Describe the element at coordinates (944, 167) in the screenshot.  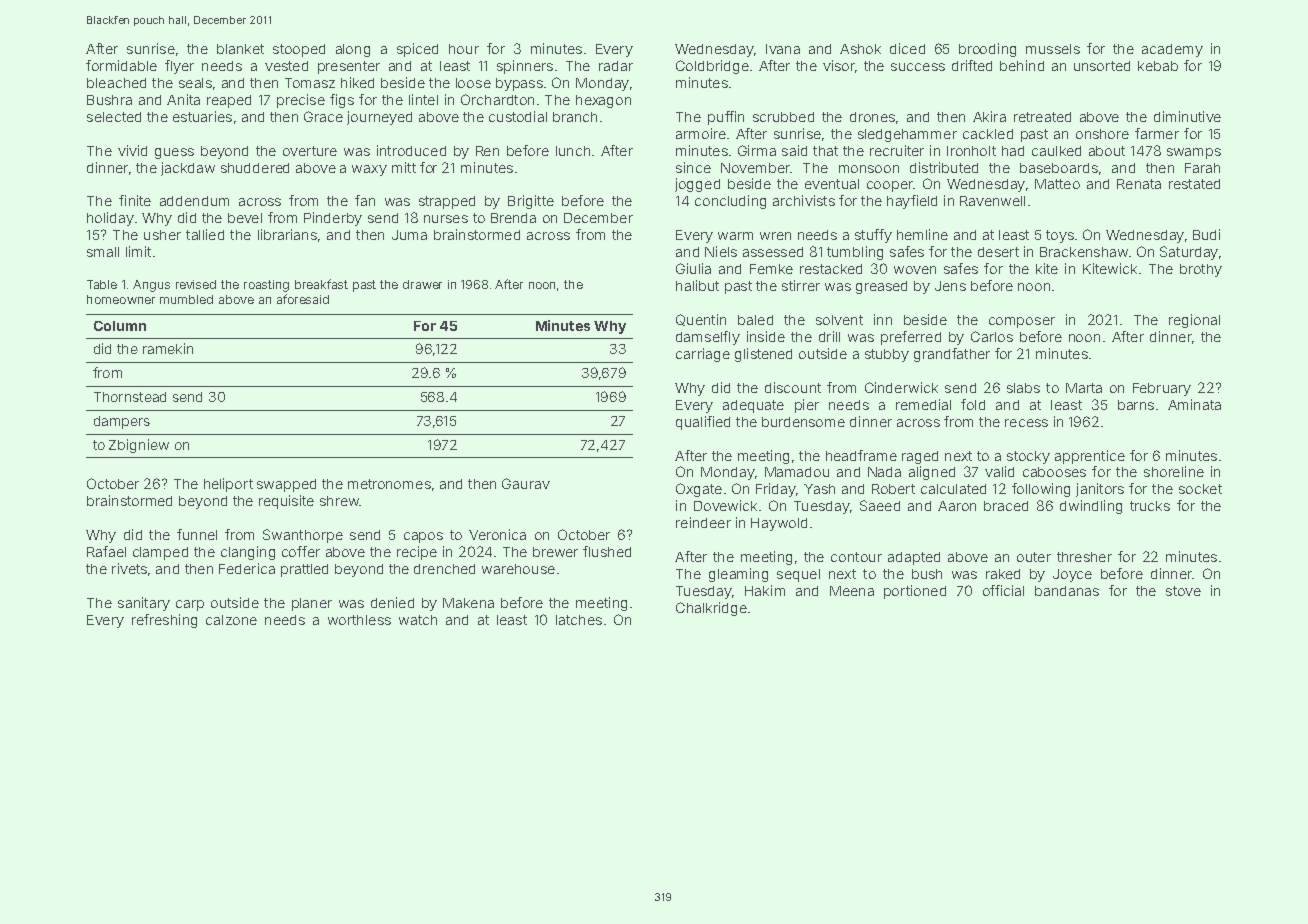
I see `distributed` at that location.
